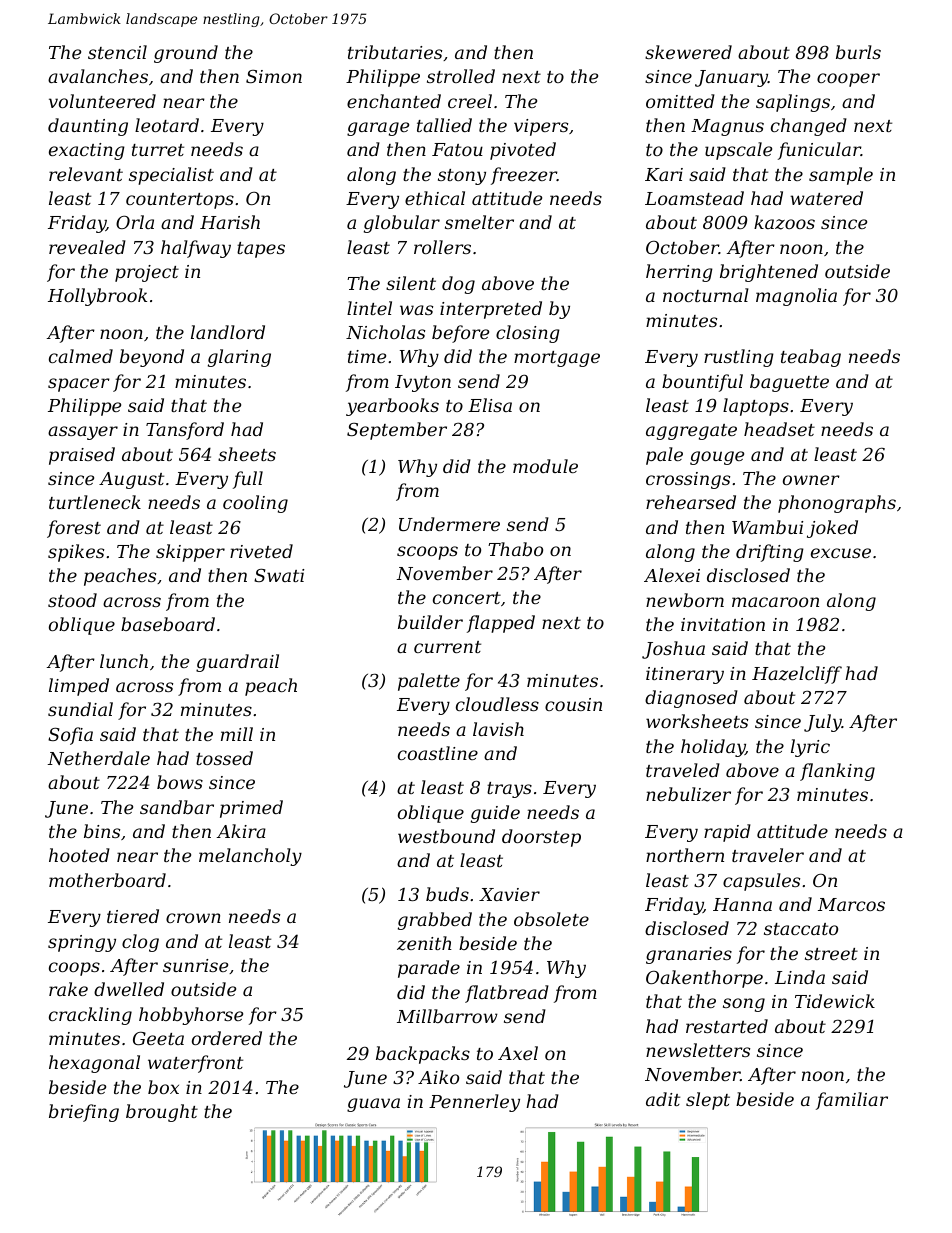  I want to click on revealed, so click(87, 247).
